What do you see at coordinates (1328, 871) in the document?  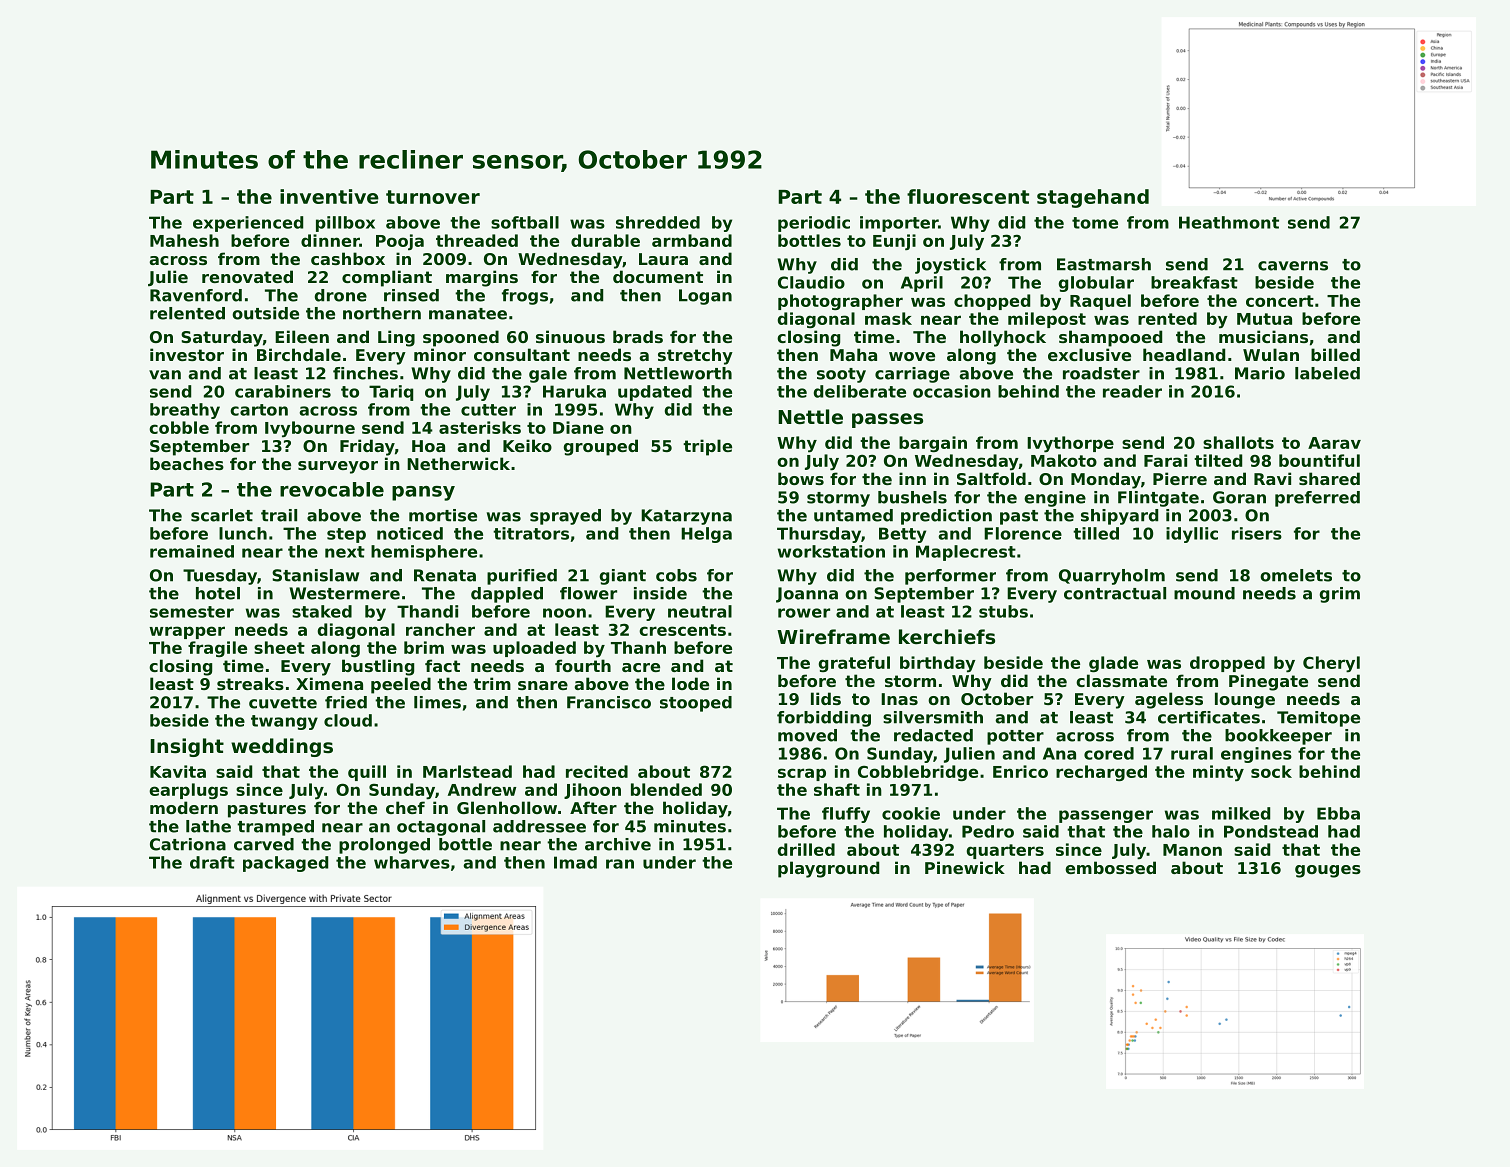 I see `gouges` at bounding box center [1328, 871].
